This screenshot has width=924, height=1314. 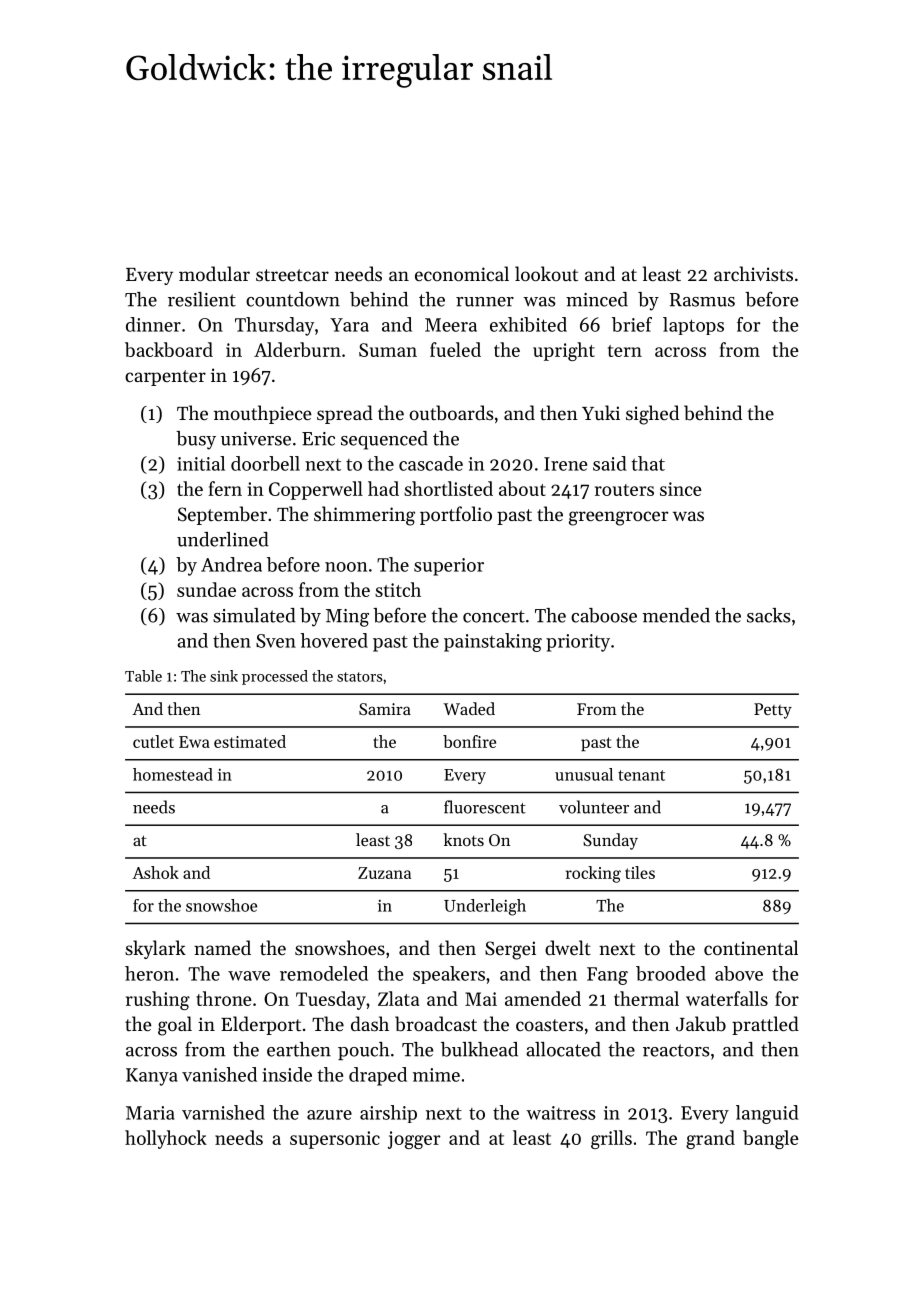 What do you see at coordinates (479, 1049) in the screenshot?
I see `bulkhead` at bounding box center [479, 1049].
